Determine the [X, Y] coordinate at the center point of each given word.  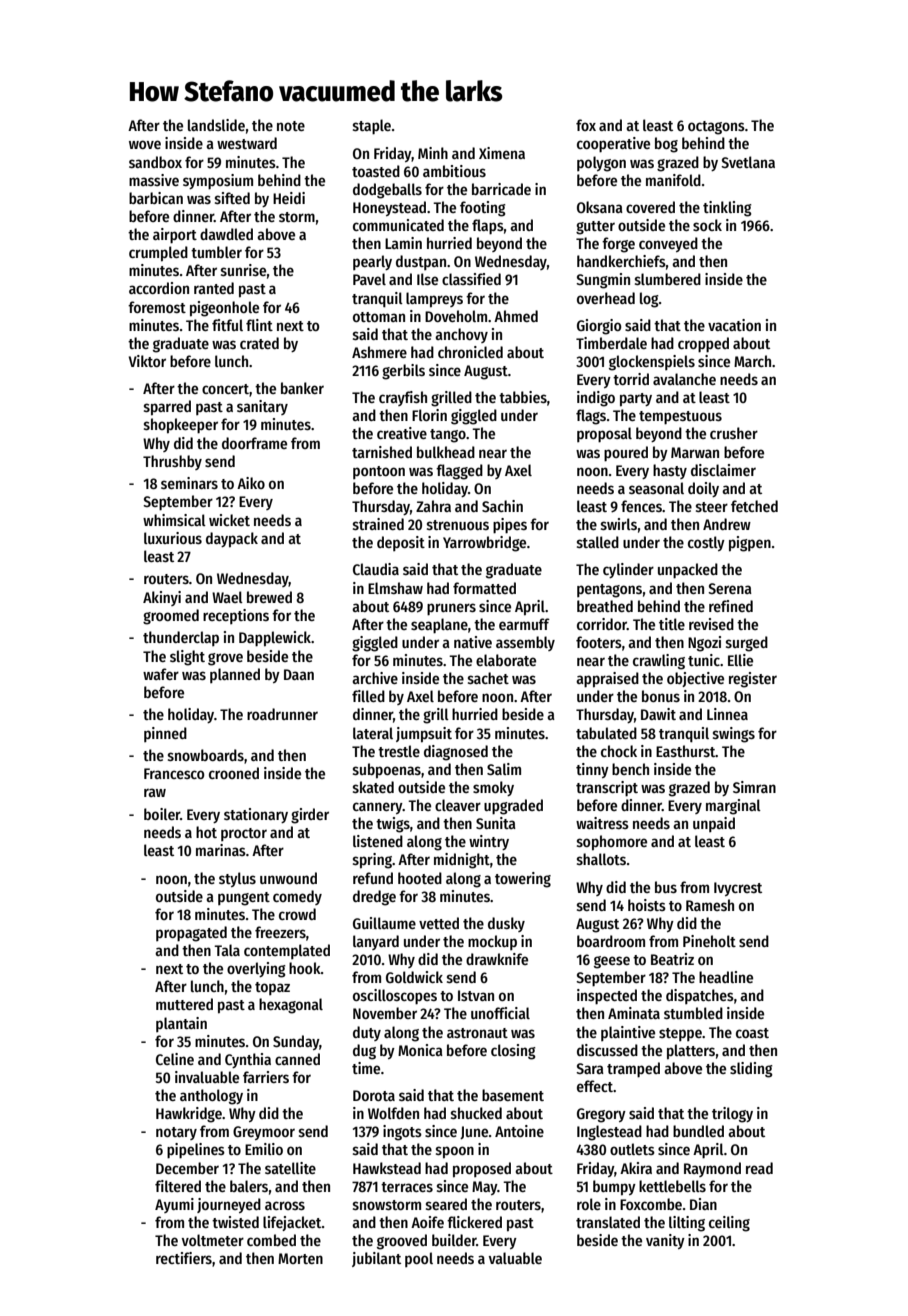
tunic [704, 660]
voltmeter [213, 1240]
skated [373, 787]
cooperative [613, 145]
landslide [216, 125]
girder [310, 816]
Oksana [600, 207]
